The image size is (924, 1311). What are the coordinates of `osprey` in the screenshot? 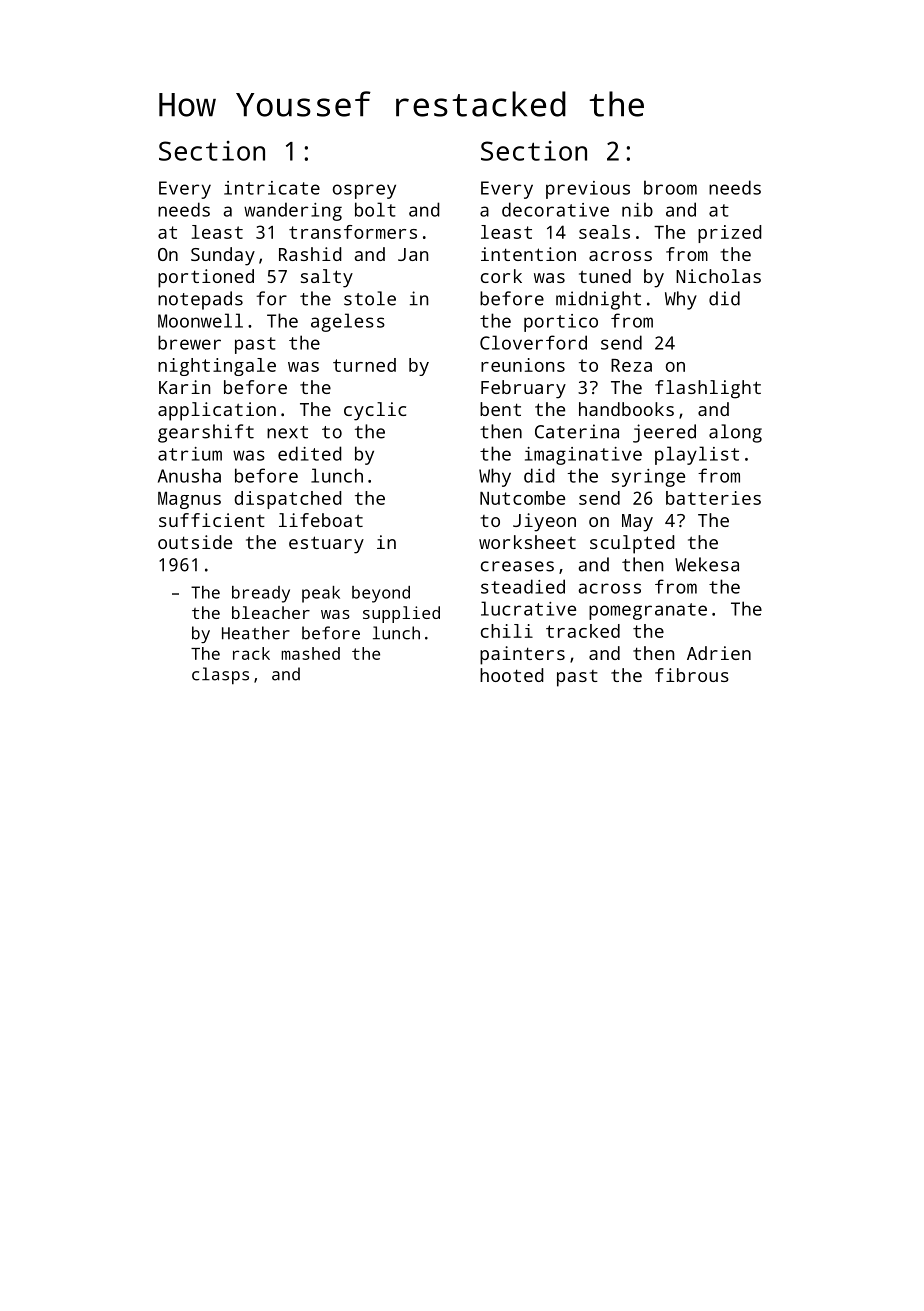 It's located at (364, 191).
